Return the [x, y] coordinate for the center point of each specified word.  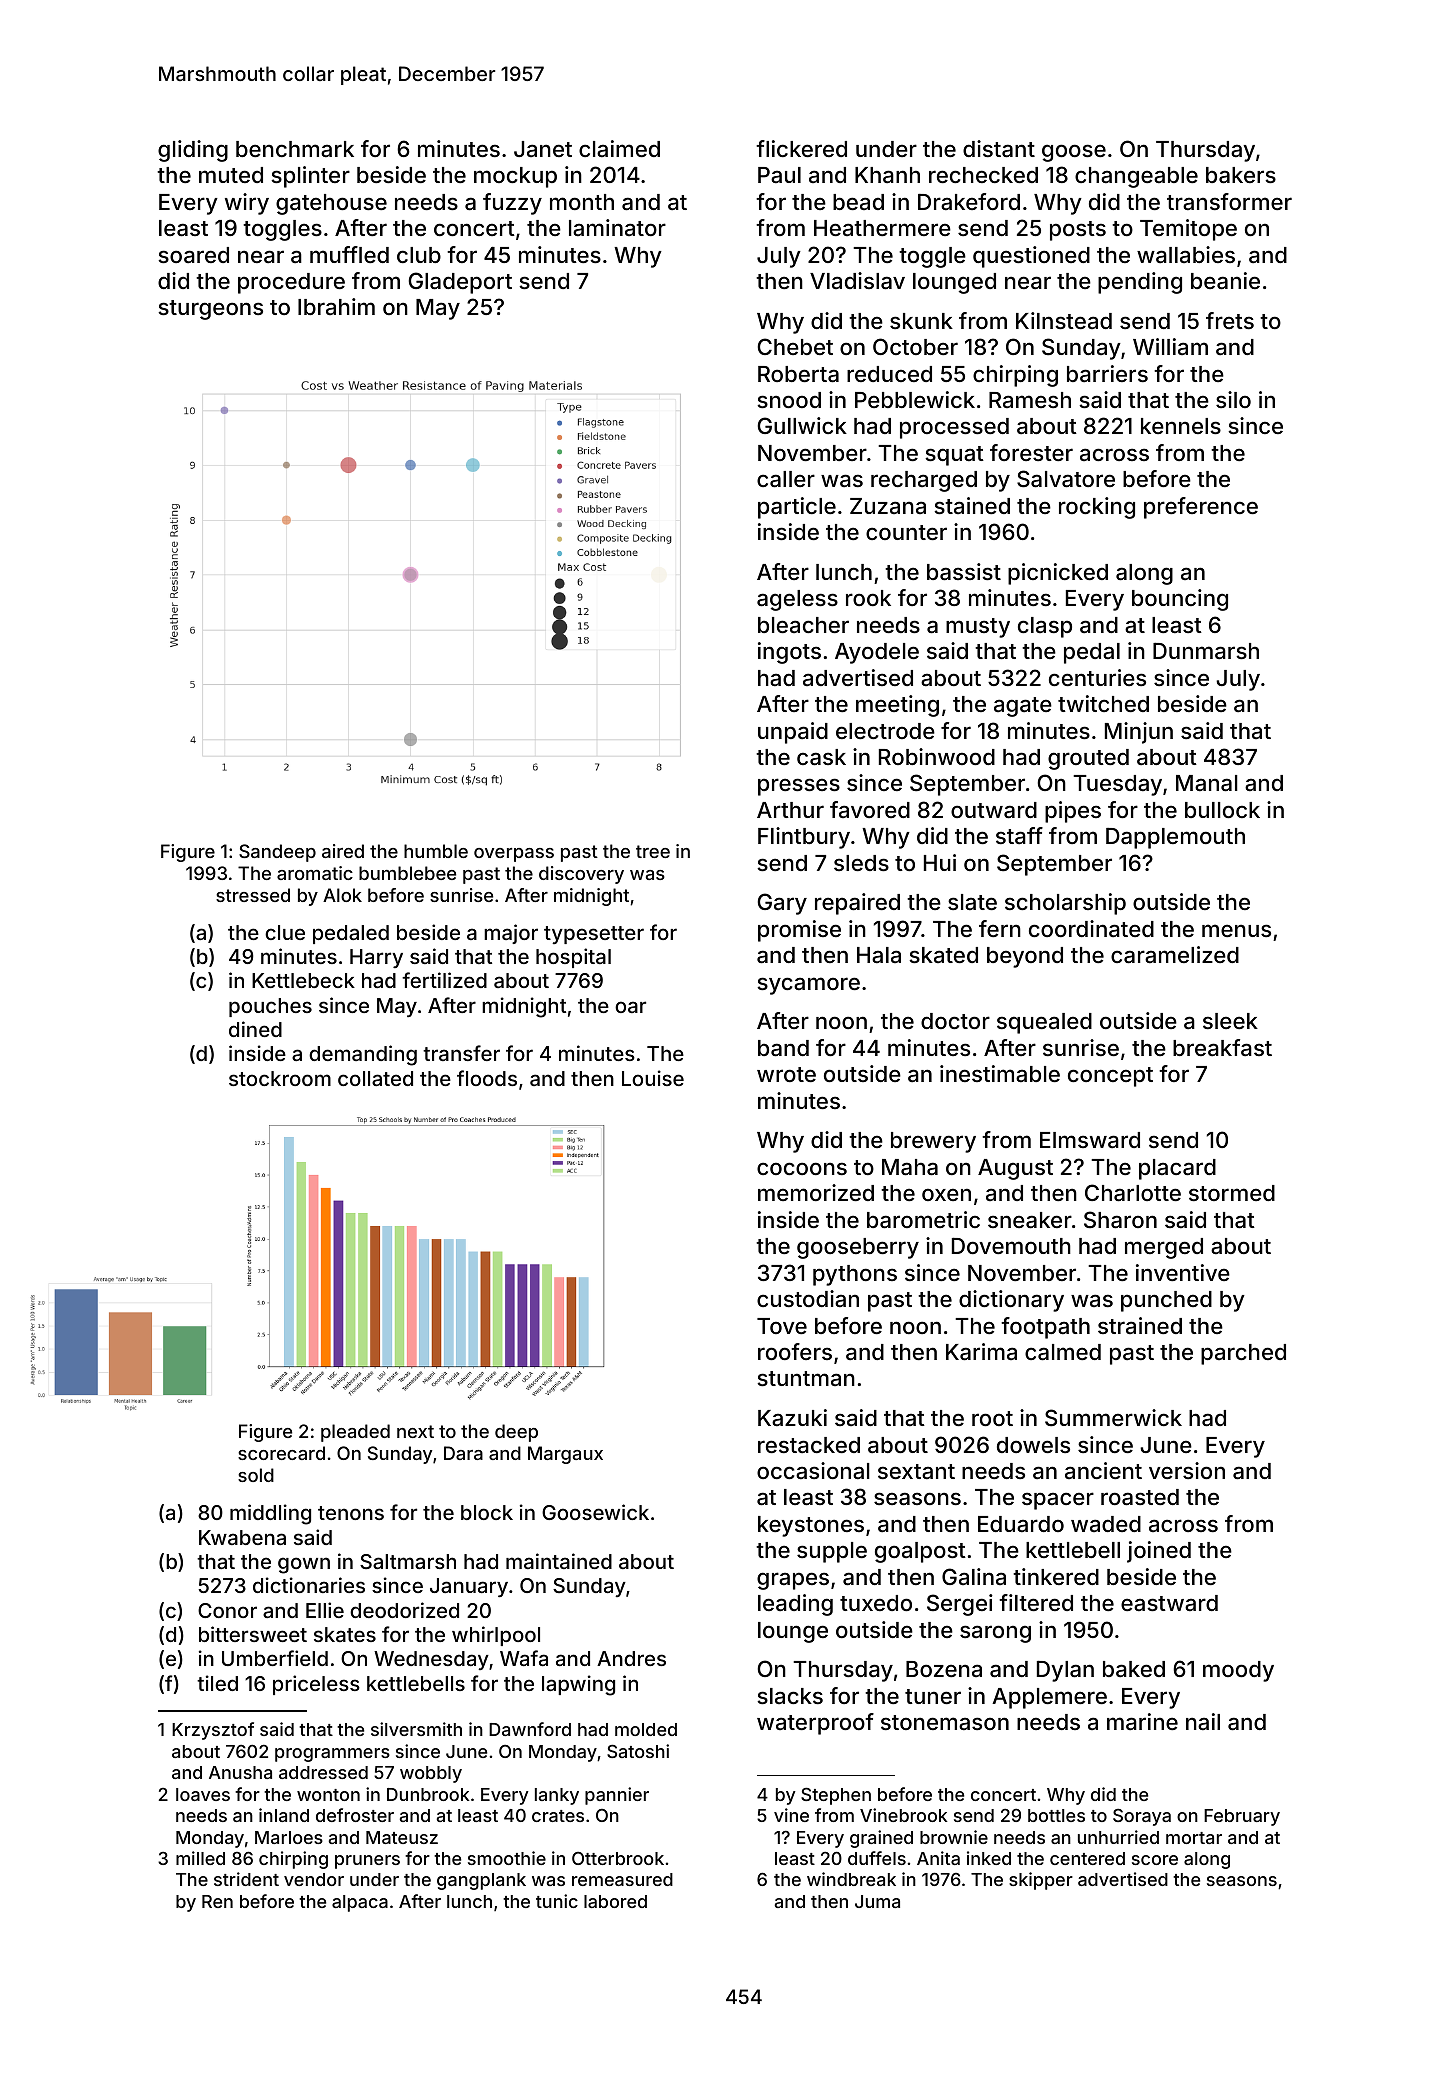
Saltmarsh [408, 1561]
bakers [1241, 175]
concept [1110, 1077]
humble [436, 851]
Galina [974, 1576]
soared [193, 255]
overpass [514, 855]
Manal [1207, 783]
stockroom [280, 1078]
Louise [653, 1078]
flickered [801, 148]
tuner [933, 1696]
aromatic [315, 873]
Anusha [240, 1772]
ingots [789, 653]
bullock [1222, 810]
